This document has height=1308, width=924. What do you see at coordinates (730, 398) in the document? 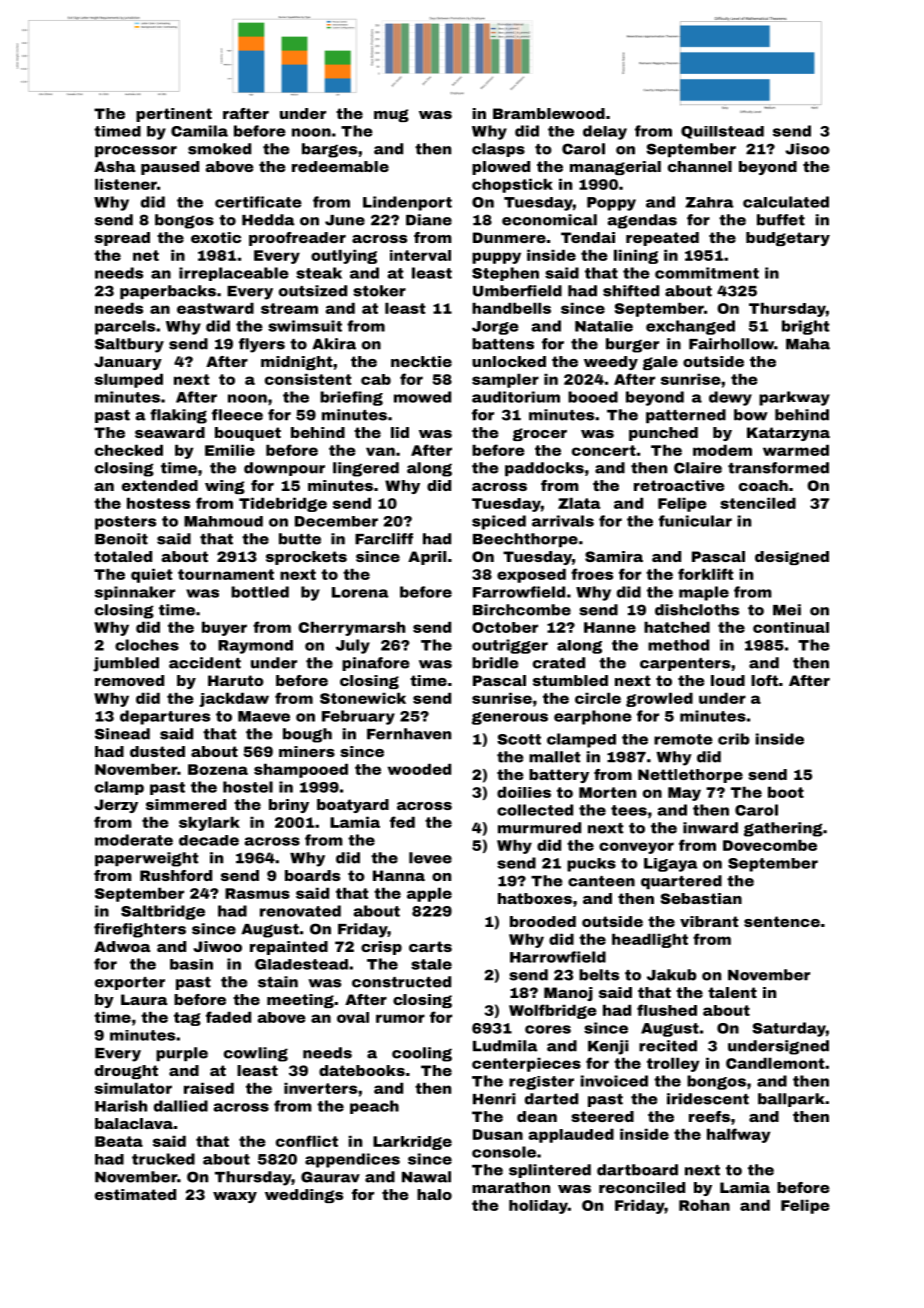
I see `dewy` at bounding box center [730, 398].
